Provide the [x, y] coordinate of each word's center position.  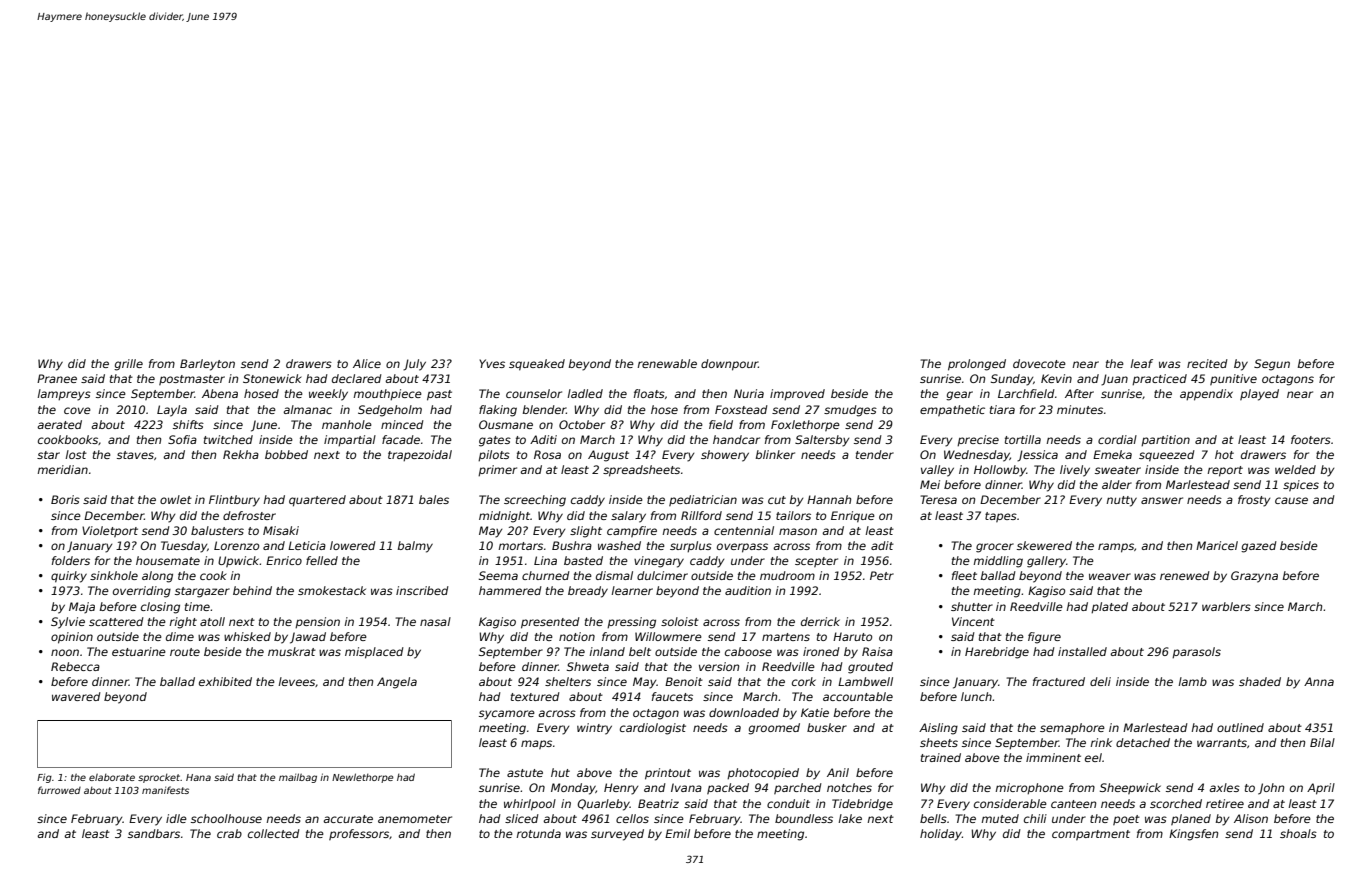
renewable [667, 363]
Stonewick [272, 378]
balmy [415, 547]
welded [1295, 469]
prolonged [977, 365]
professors [359, 834]
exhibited [225, 681]
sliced [522, 818]
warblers [1226, 606]
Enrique [853, 517]
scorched [1176, 803]
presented [550, 623]
